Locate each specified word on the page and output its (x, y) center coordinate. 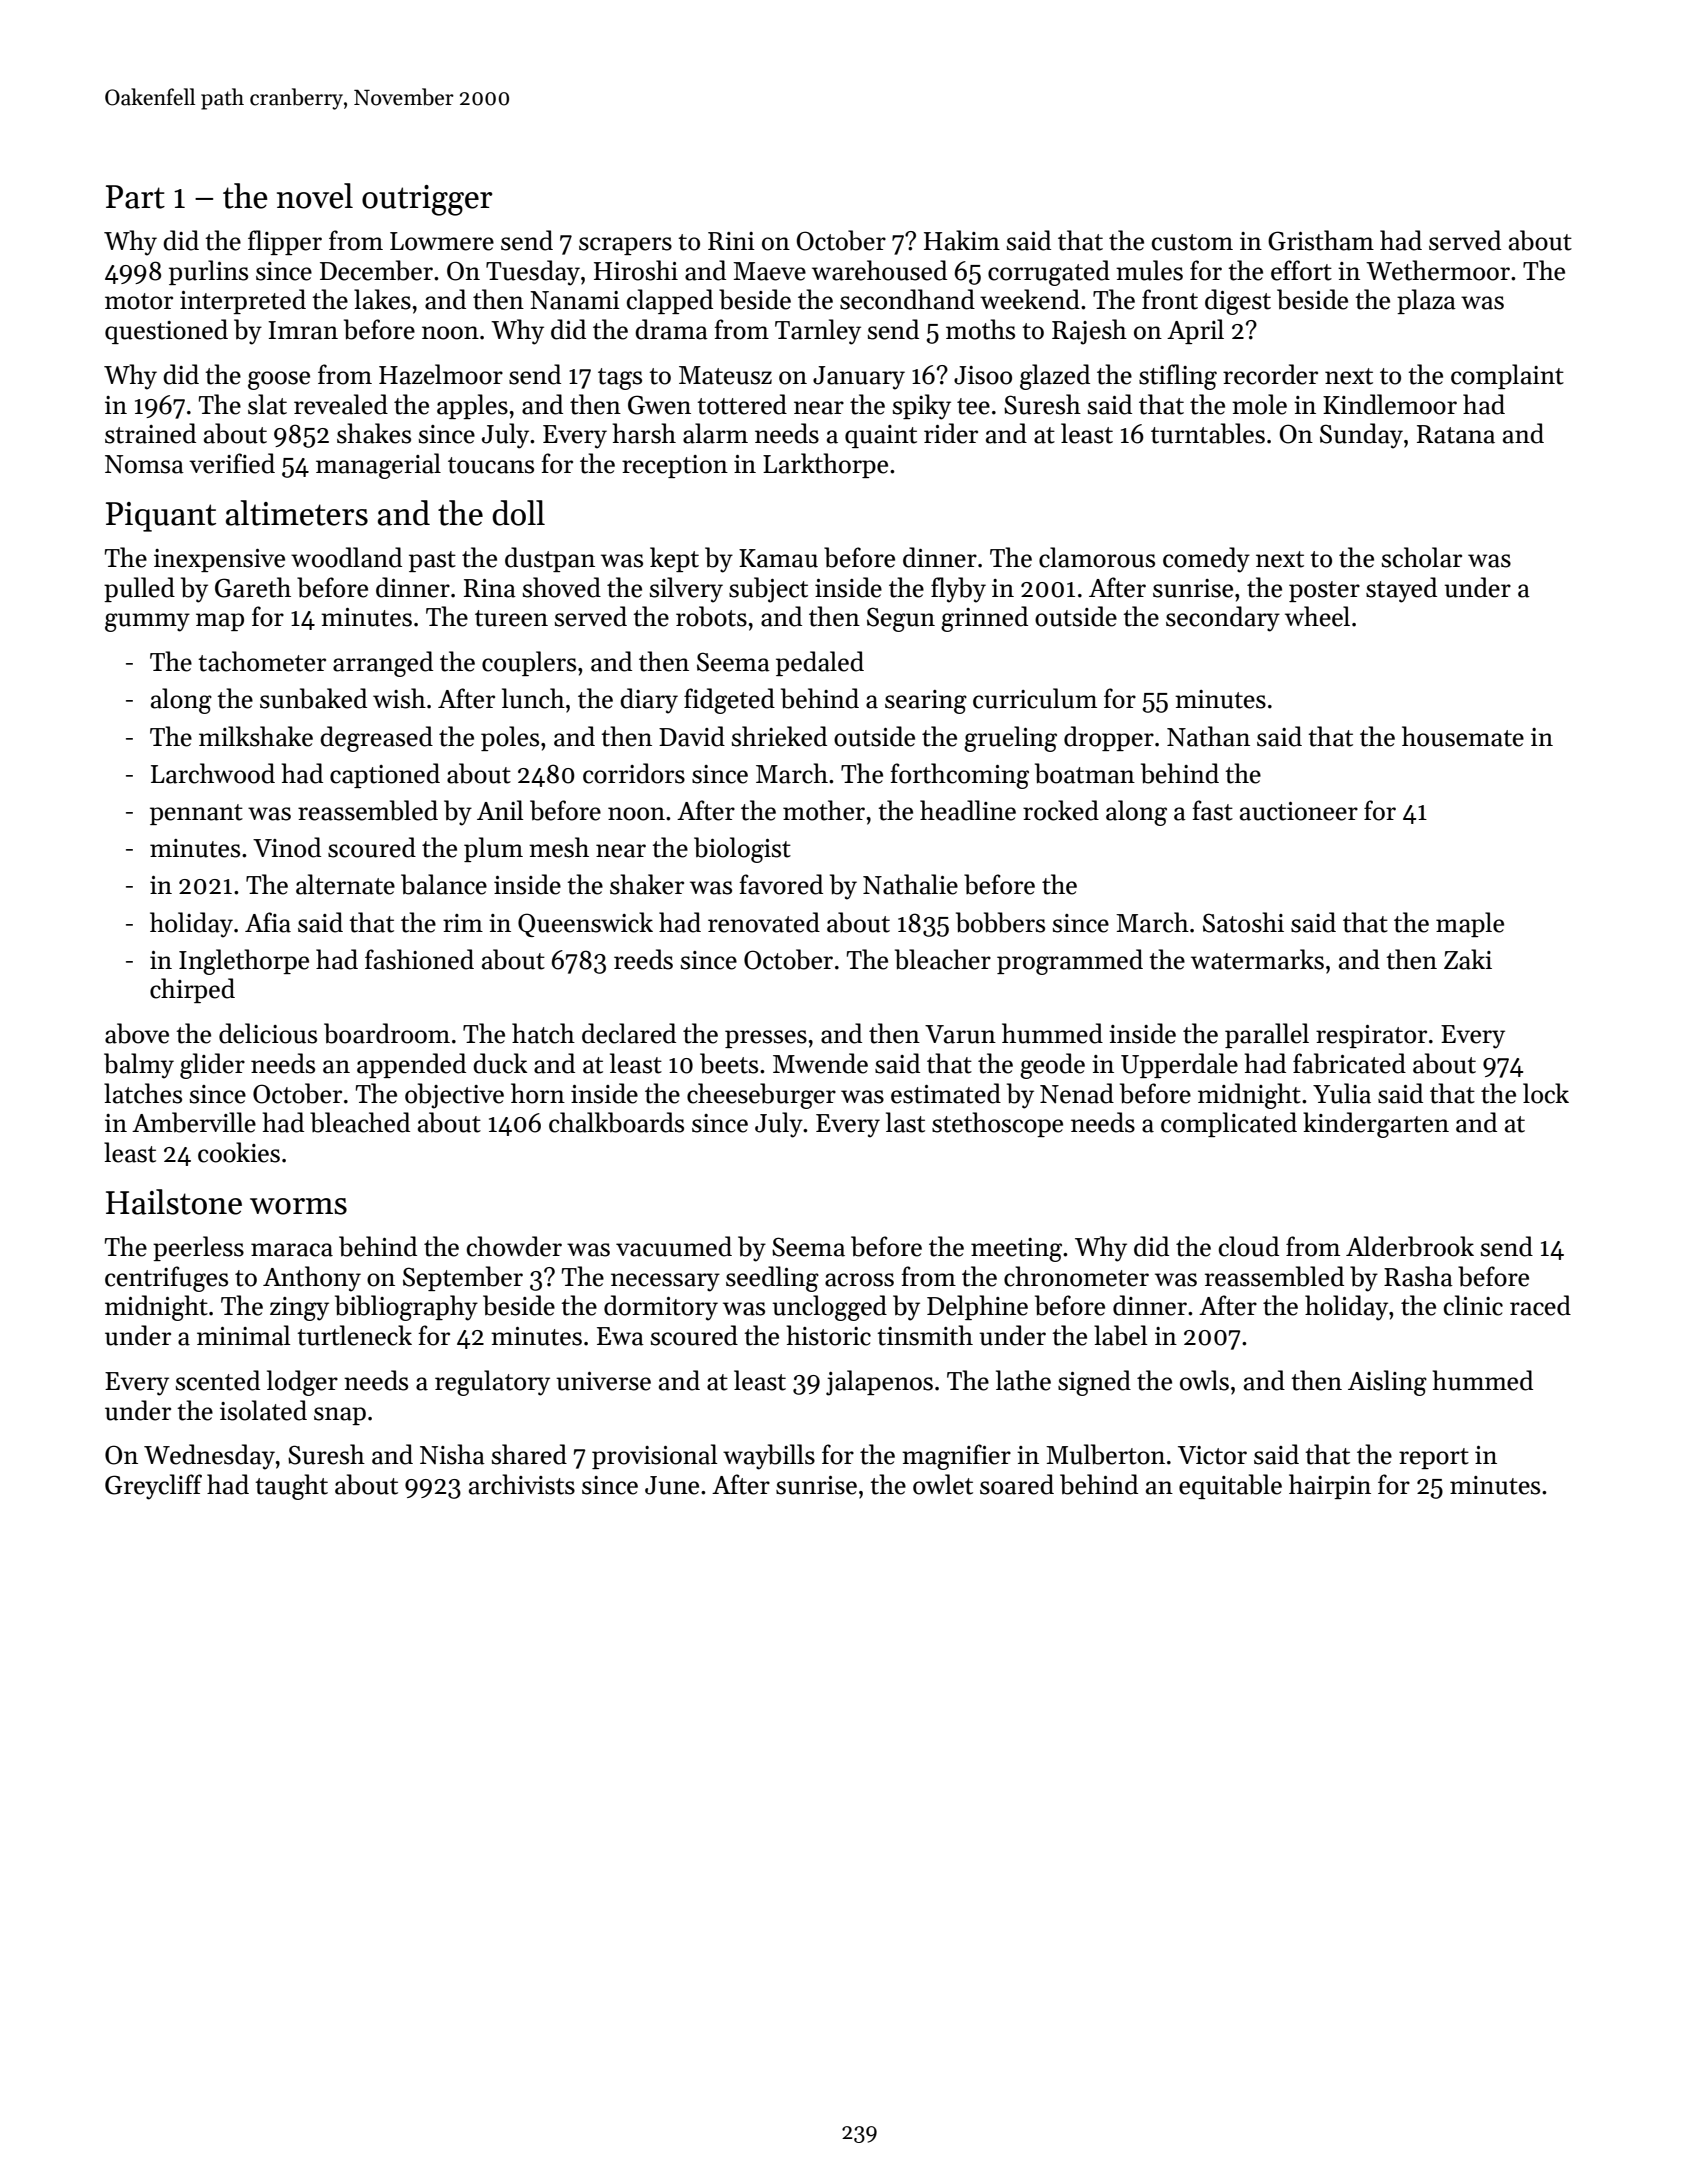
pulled (139, 589)
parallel (1267, 1035)
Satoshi (1243, 922)
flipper (285, 242)
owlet (943, 1484)
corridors (634, 773)
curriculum (1035, 698)
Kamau (778, 558)
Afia (268, 922)
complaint (1507, 376)
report (1434, 1458)
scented (218, 1380)
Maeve (769, 271)
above (137, 1033)
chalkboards (616, 1122)
